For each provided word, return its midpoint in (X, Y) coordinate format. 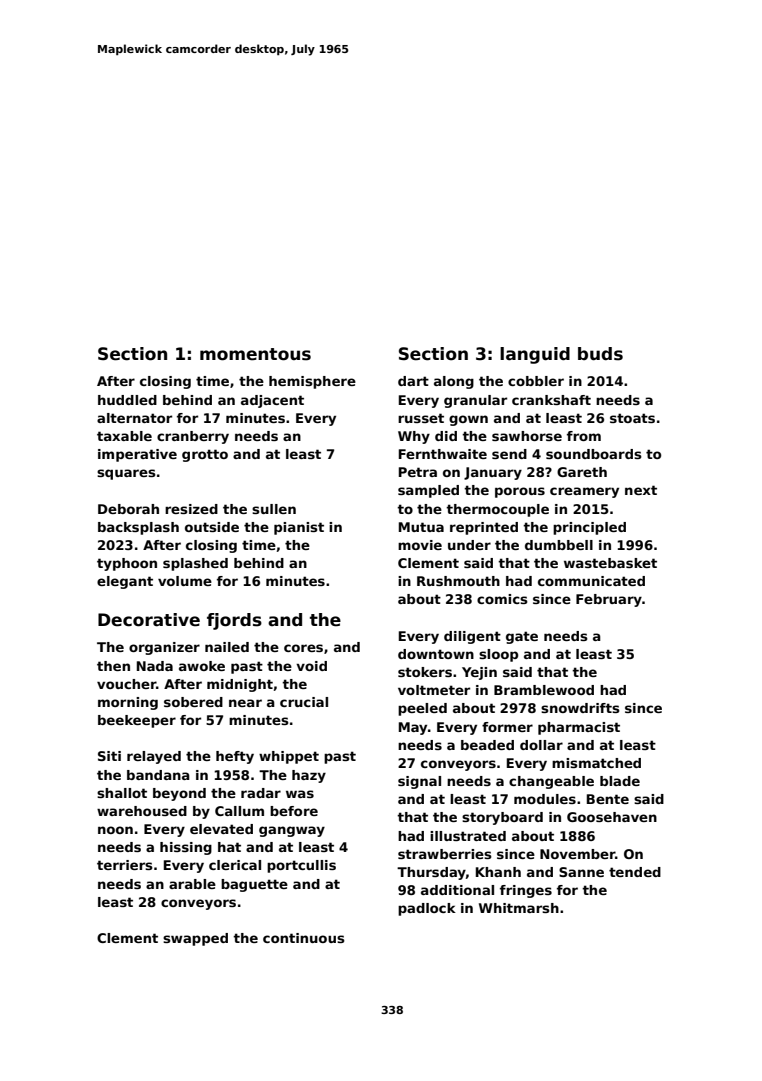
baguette (254, 885)
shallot (122, 793)
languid (535, 355)
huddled (127, 400)
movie (420, 545)
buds (600, 354)
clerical (235, 865)
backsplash (138, 528)
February (609, 600)
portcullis (301, 866)
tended (635, 872)
